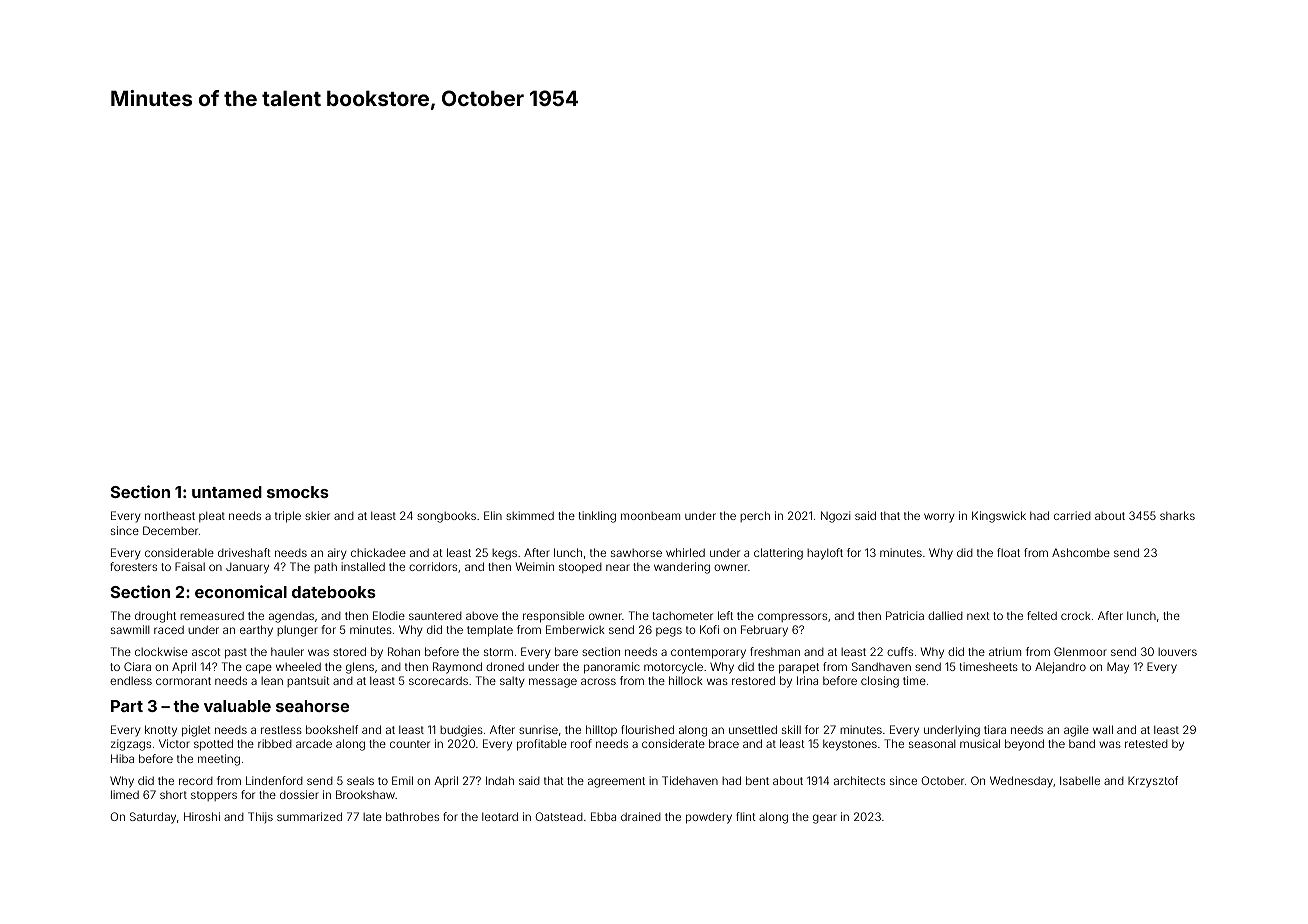 This document has height=924, width=1308. What do you see at coordinates (650, 516) in the document?
I see `moonbeam` at bounding box center [650, 516].
